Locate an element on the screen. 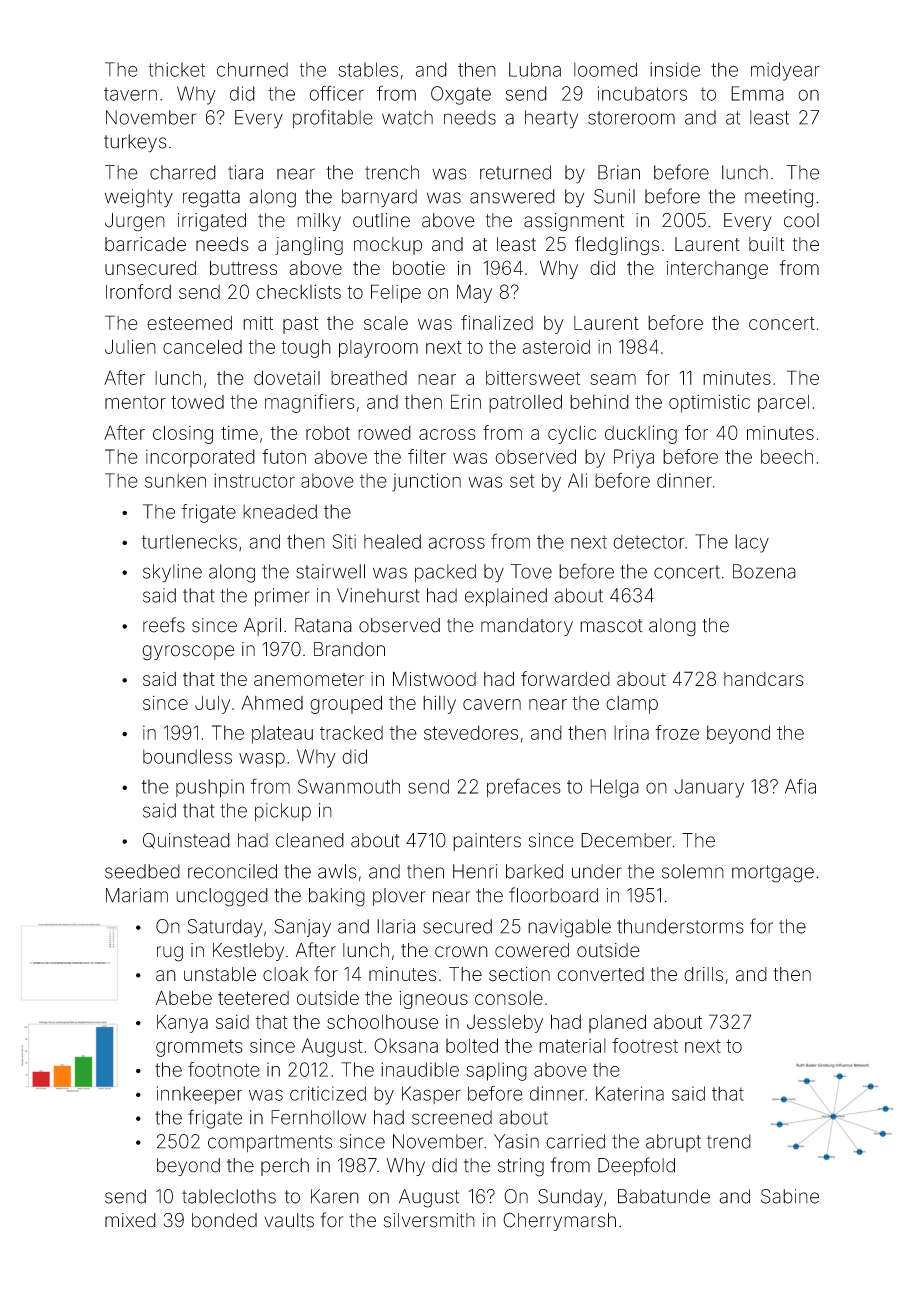 The width and height of the screenshot is (924, 1311). rug is located at coordinates (170, 954).
